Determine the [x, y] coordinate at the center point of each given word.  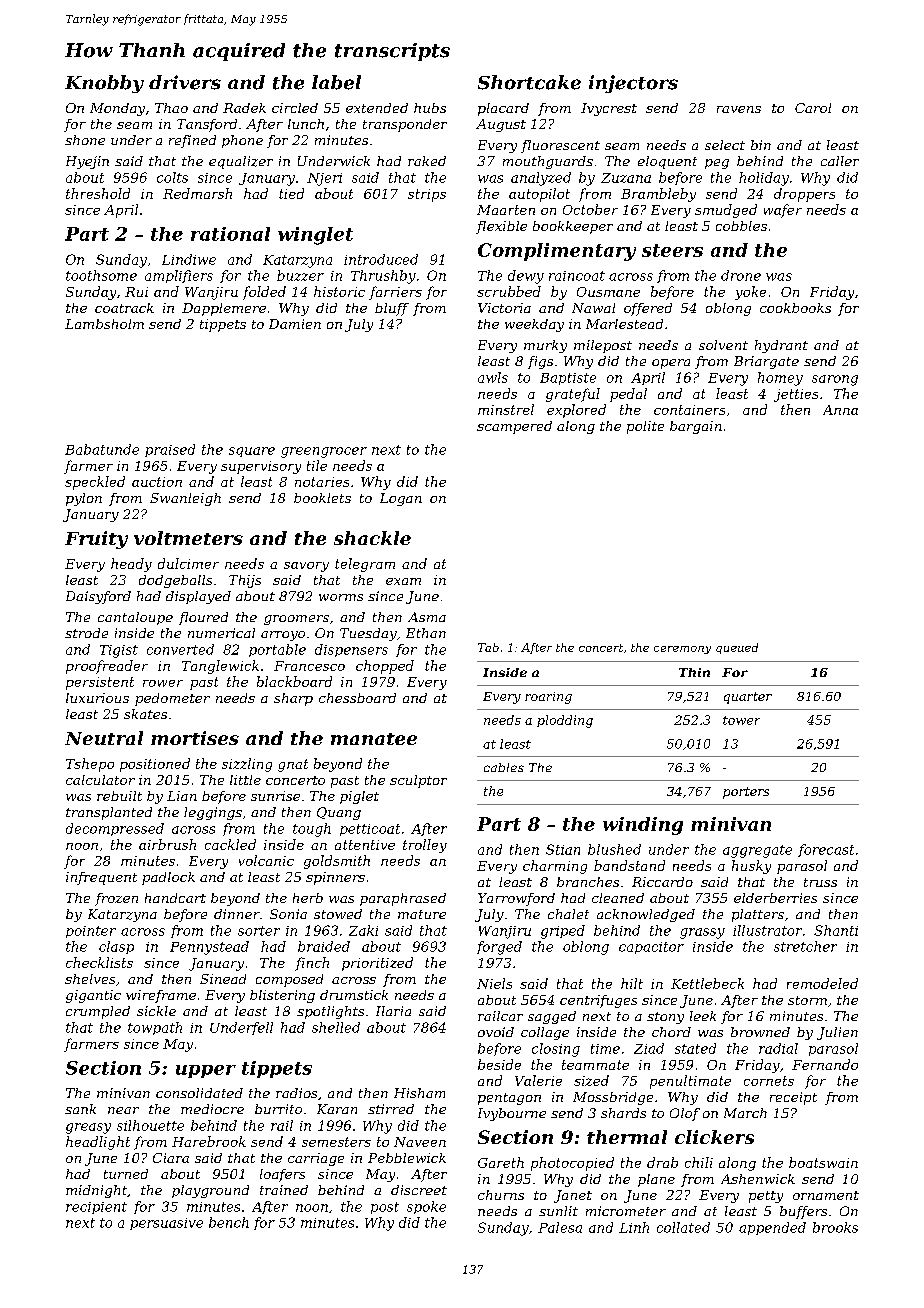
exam [403, 581]
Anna [840, 410]
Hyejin [87, 162]
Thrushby [383, 277]
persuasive [166, 1224]
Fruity [96, 540]
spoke [426, 1207]
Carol [813, 108]
